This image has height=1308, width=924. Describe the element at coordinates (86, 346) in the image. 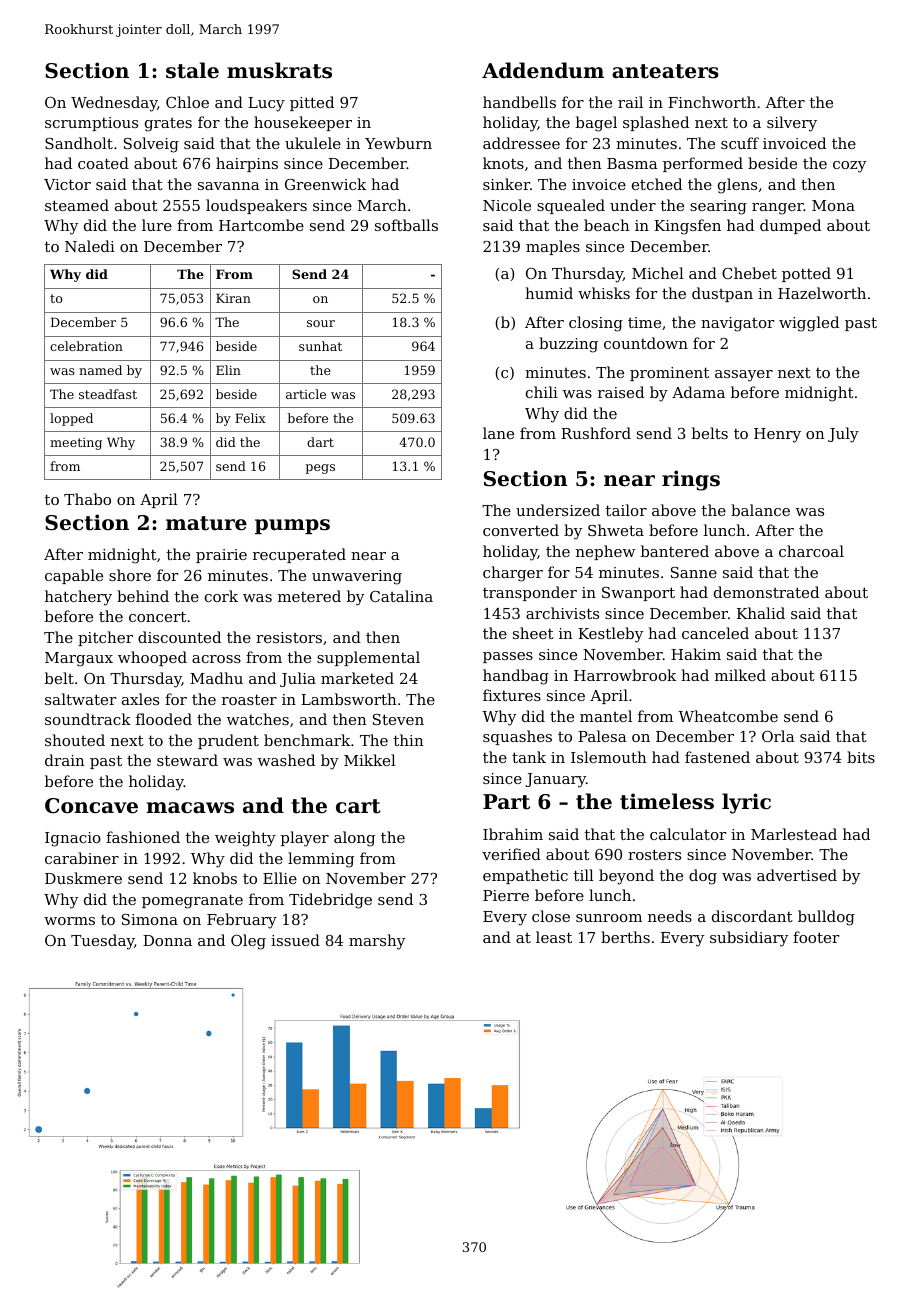

I see `celebration` at that location.
